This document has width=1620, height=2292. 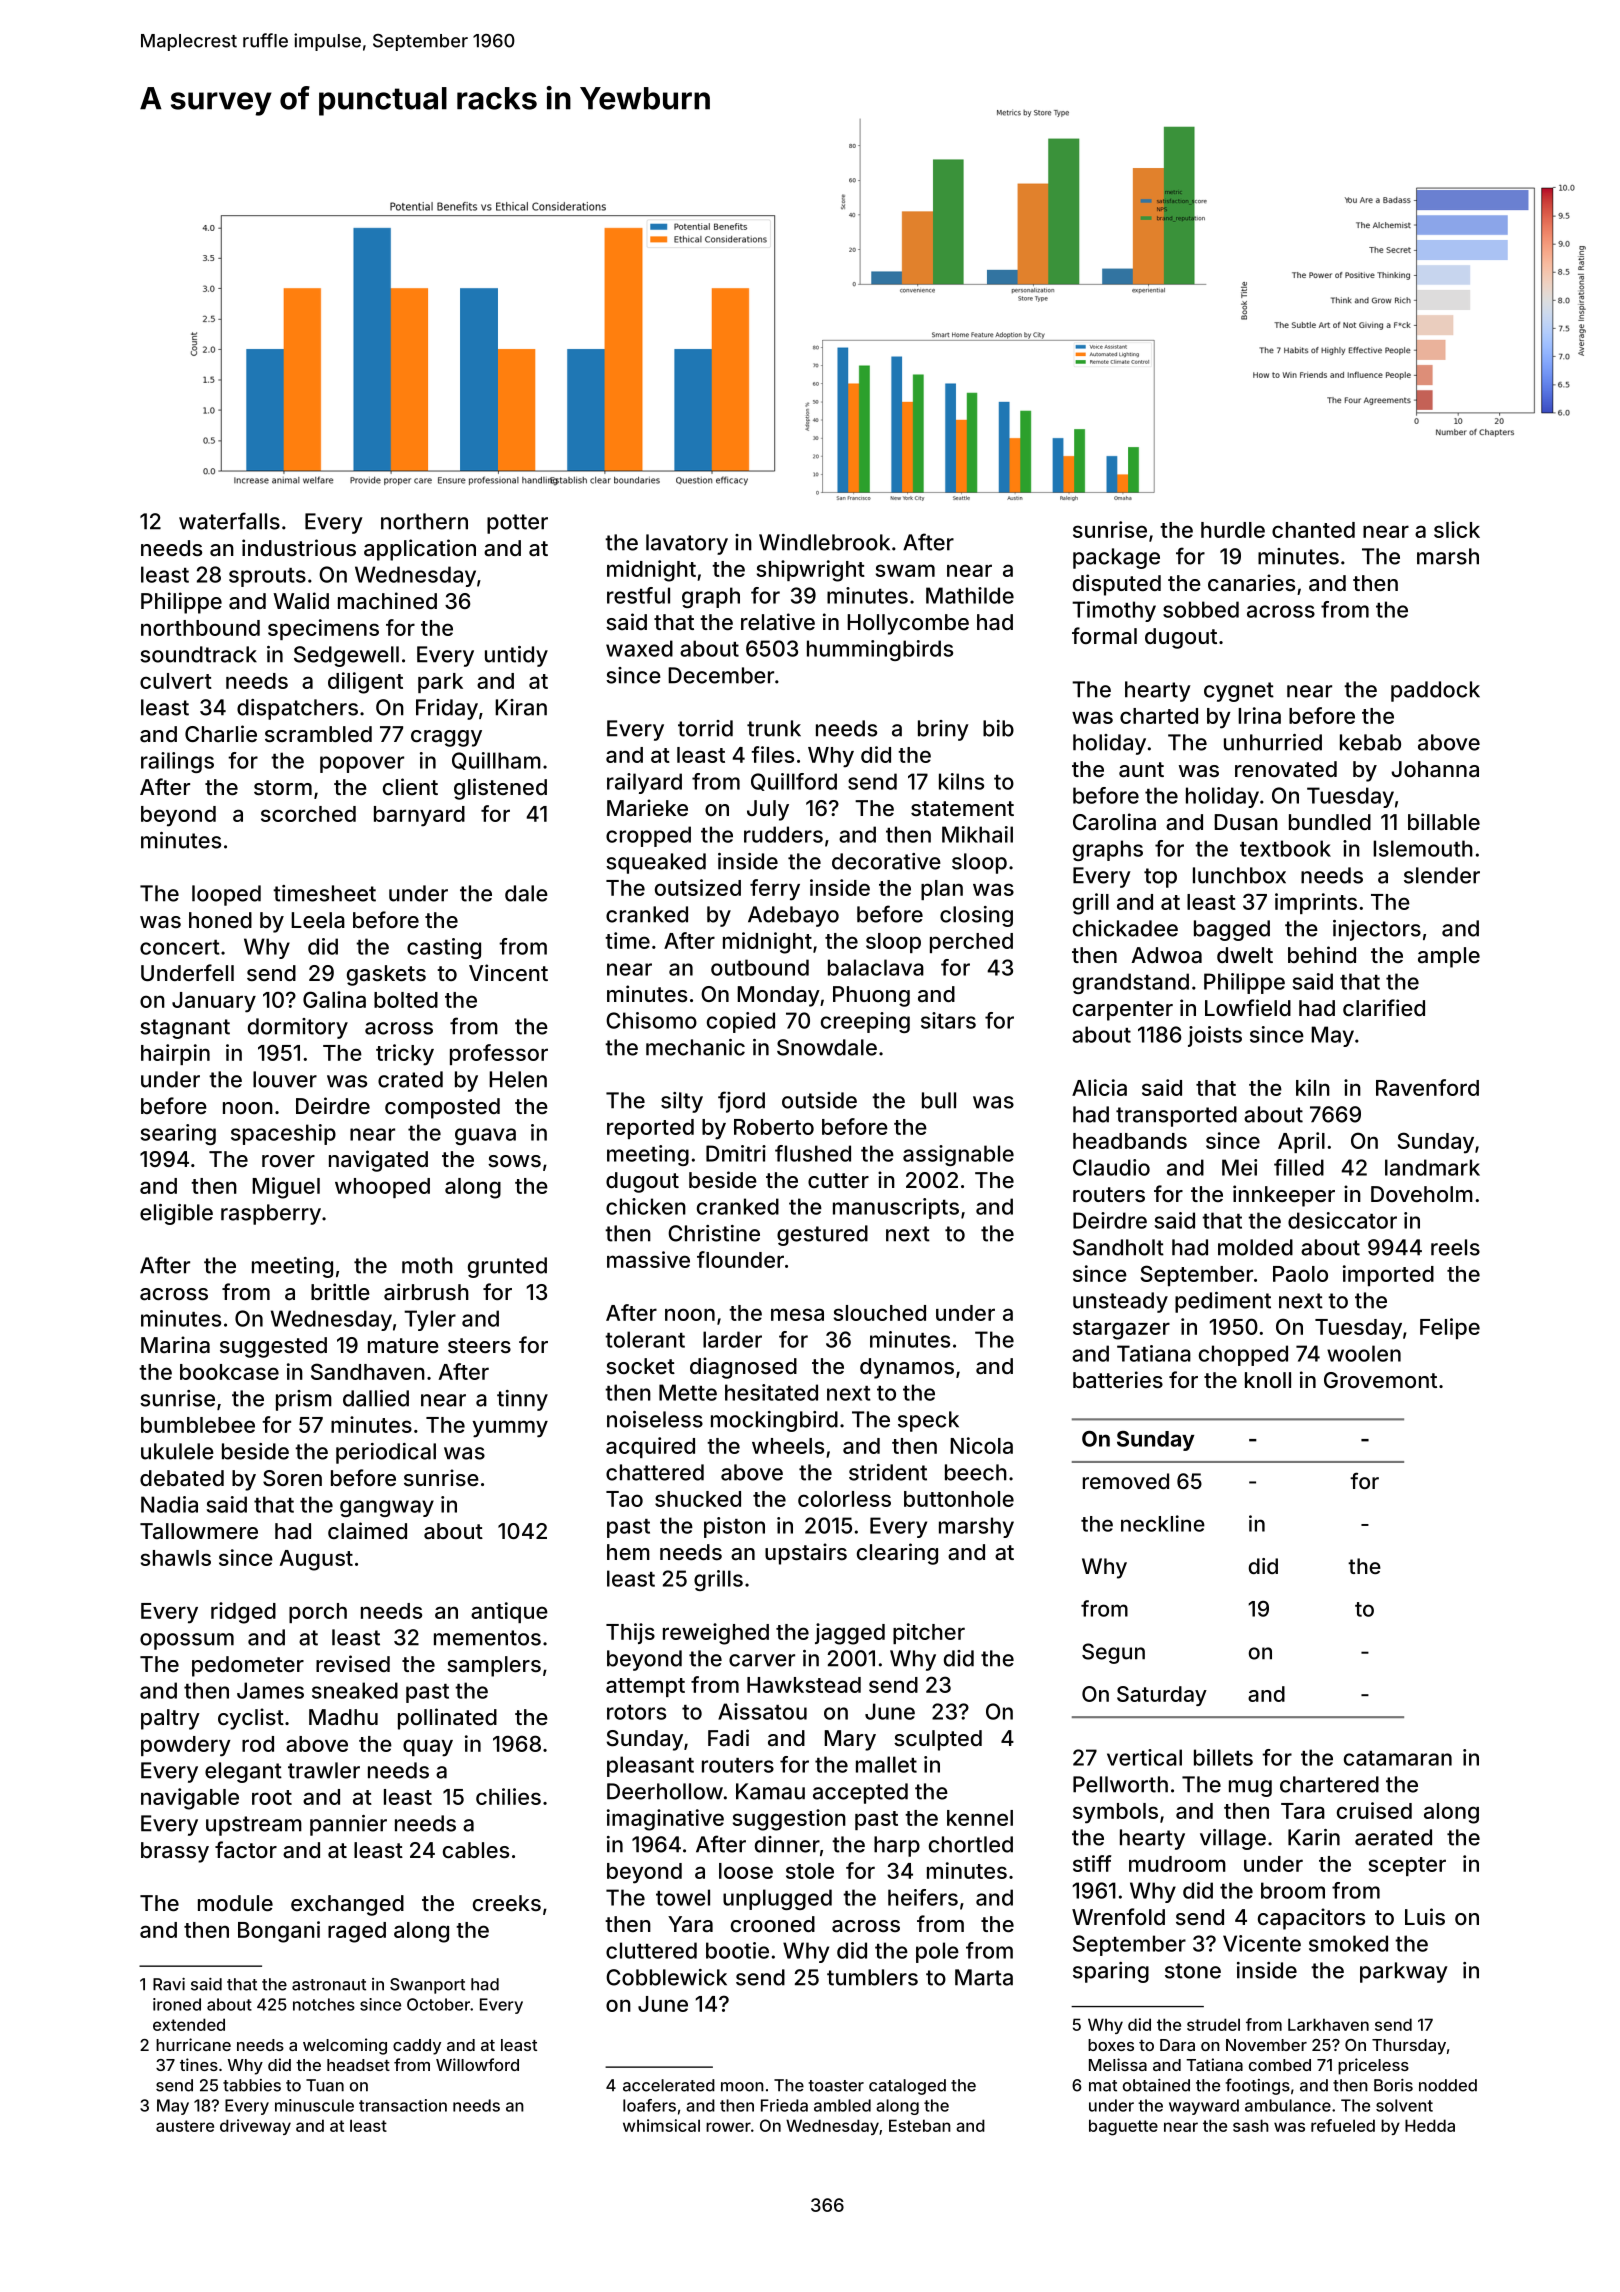 What do you see at coordinates (417, 2047) in the document?
I see `caddy` at bounding box center [417, 2047].
